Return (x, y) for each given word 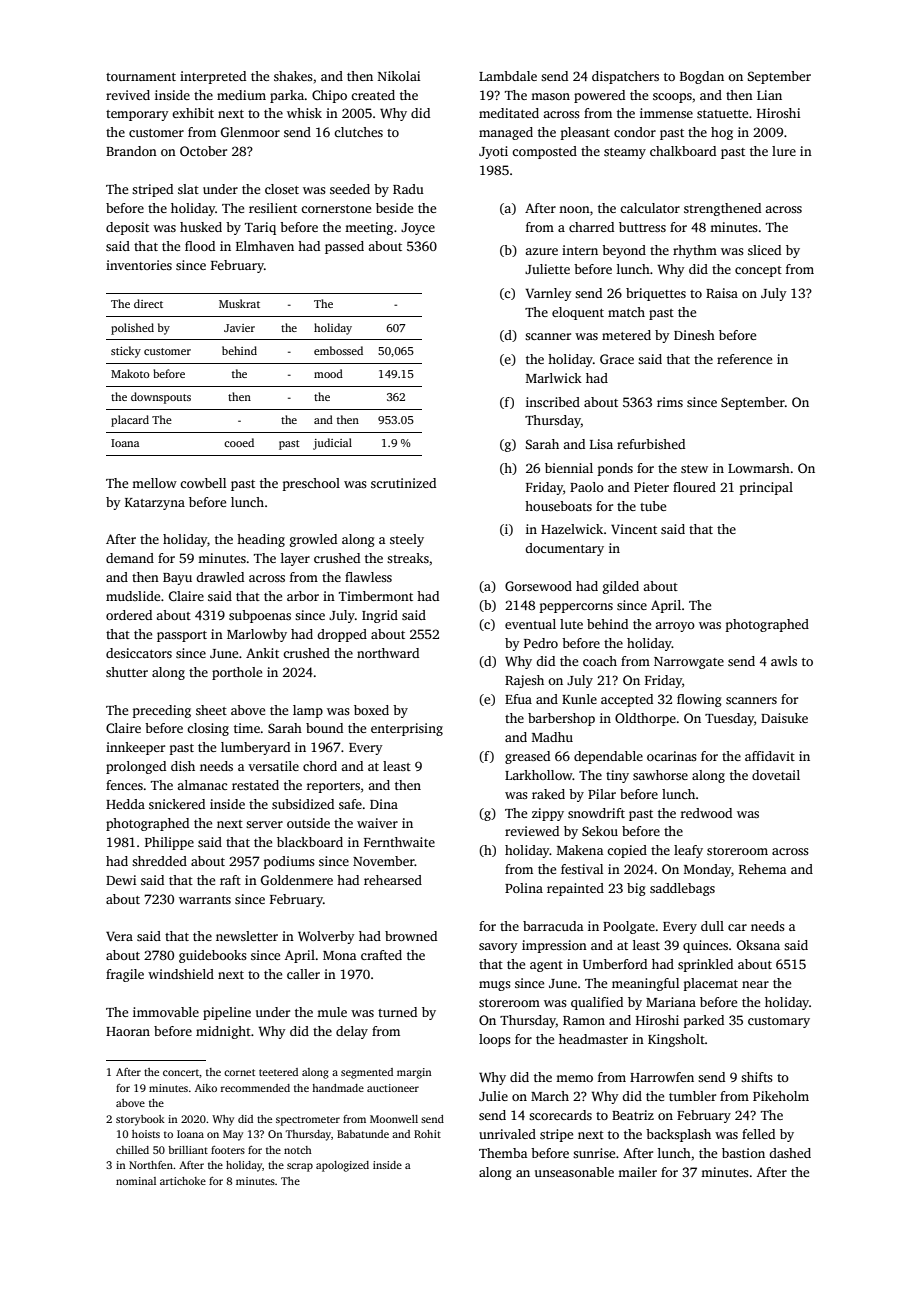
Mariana (671, 1002)
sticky (126, 352)
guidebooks (213, 956)
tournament (141, 77)
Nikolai (399, 76)
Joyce (418, 229)
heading (261, 540)
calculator (650, 208)
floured (694, 487)
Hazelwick (572, 529)
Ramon (584, 1020)
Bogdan (702, 77)
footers (228, 1150)
